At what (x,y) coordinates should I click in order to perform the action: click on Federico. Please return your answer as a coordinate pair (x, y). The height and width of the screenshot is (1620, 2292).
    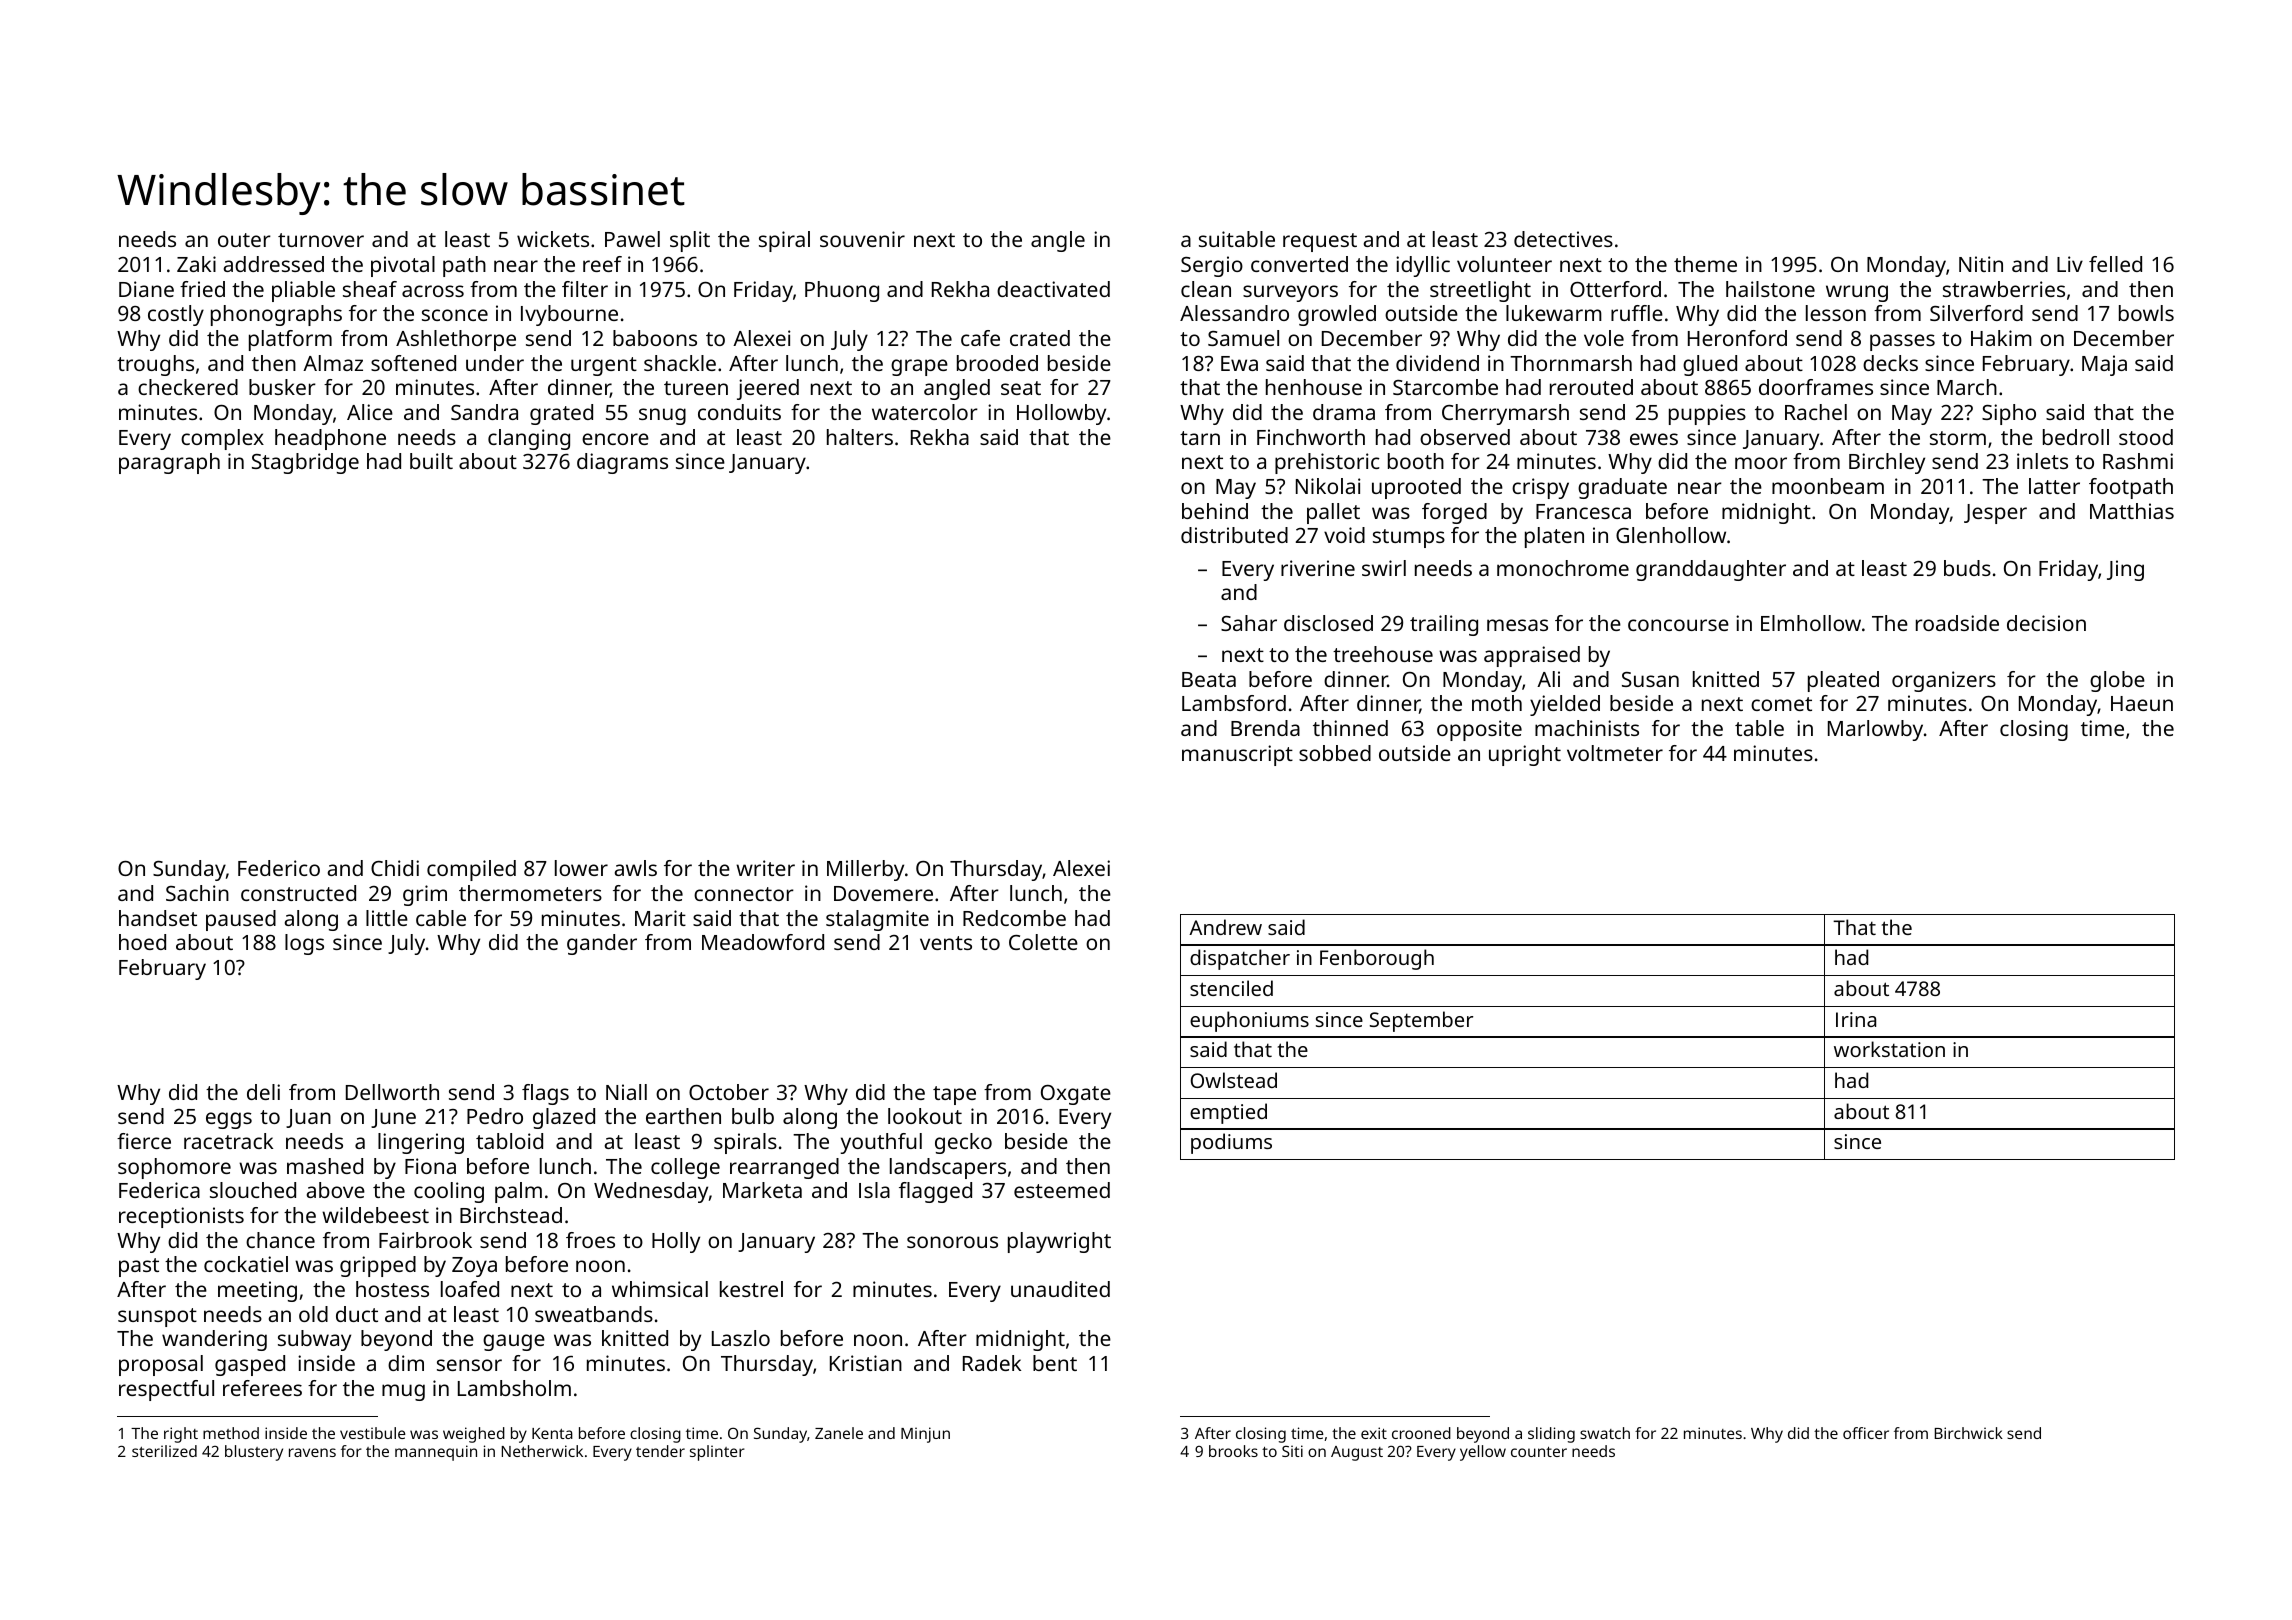
    Looking at the image, I should click on (279, 868).
